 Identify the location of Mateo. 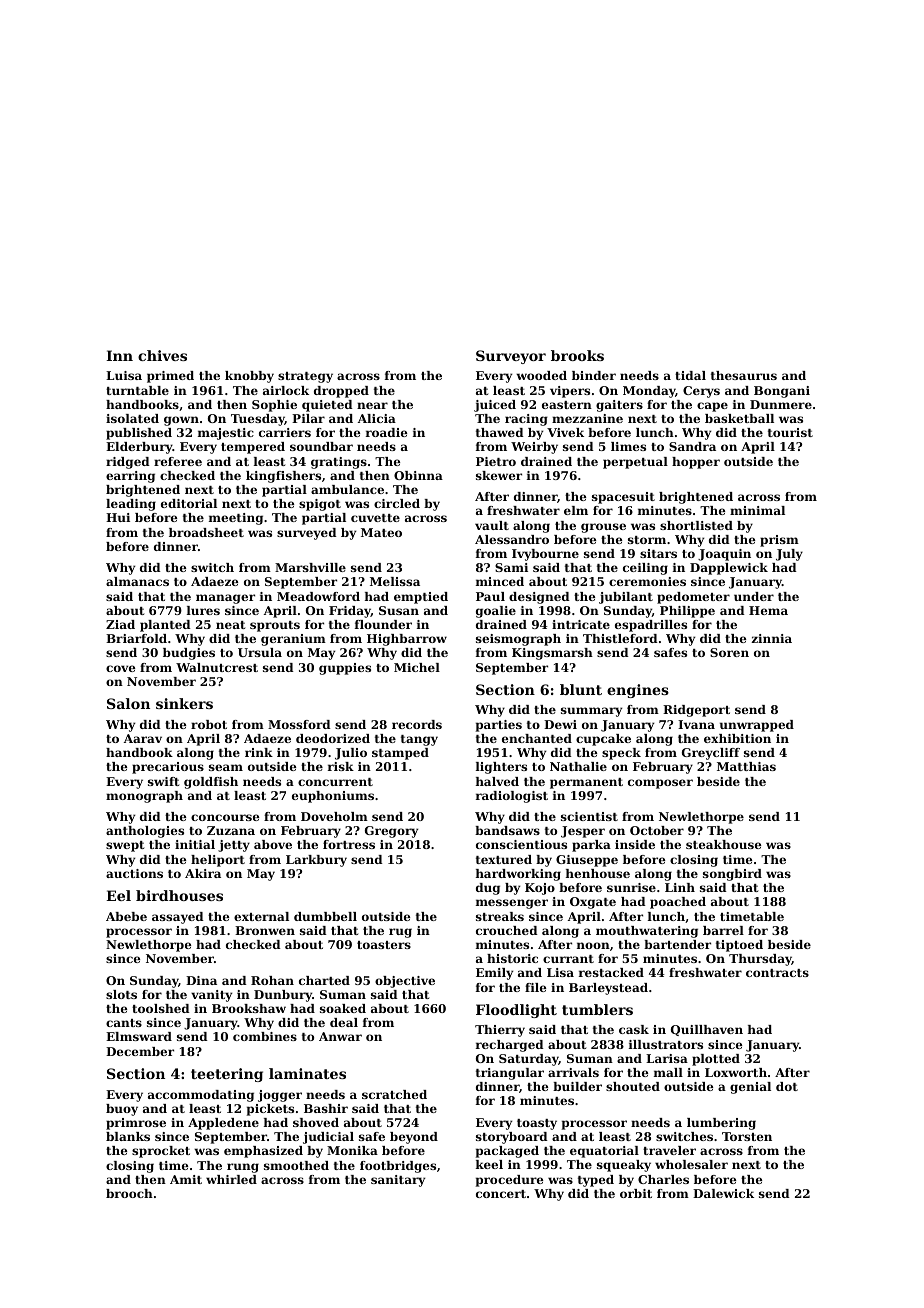
(381, 532).
